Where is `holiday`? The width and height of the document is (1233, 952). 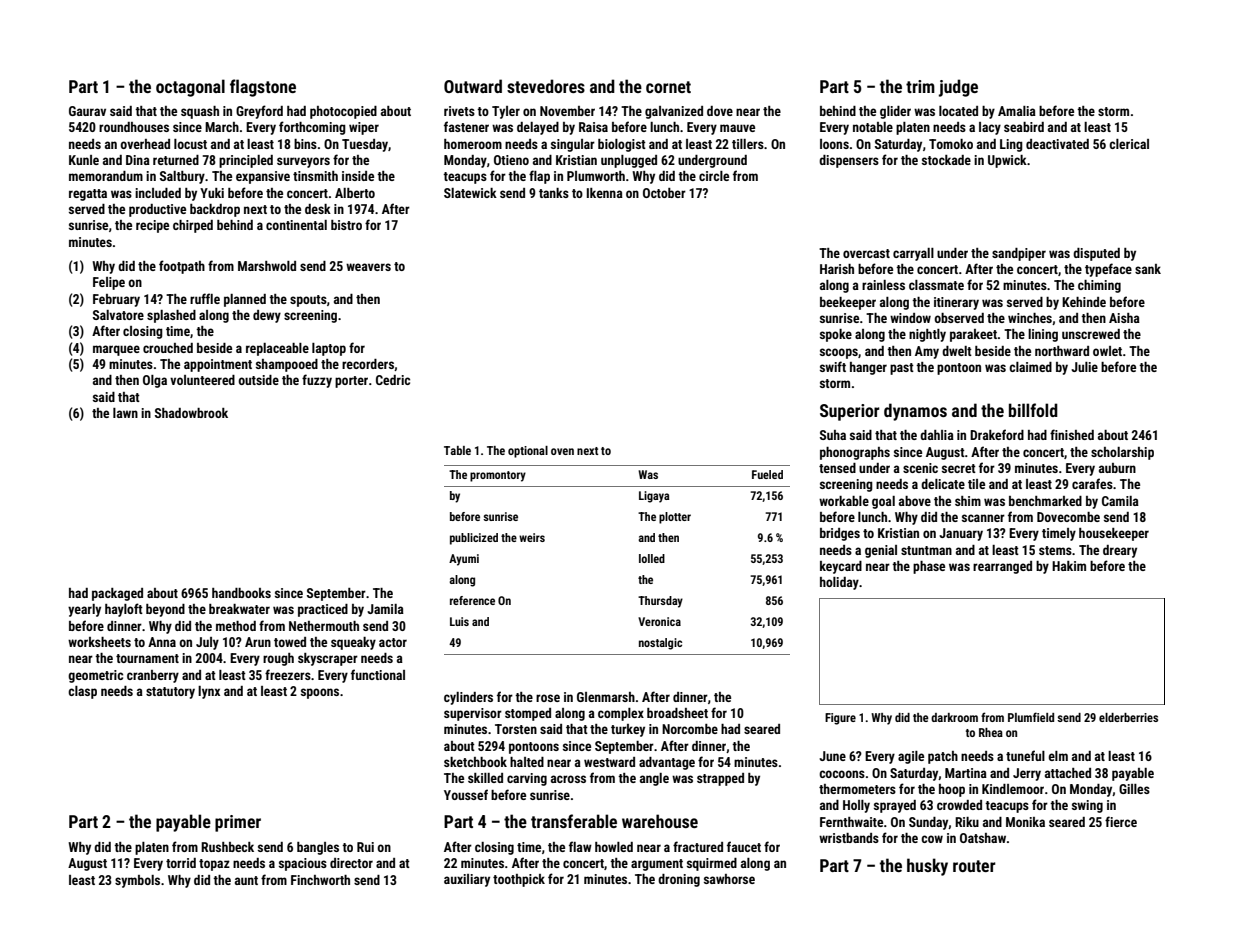 holiday is located at coordinates (839, 583).
